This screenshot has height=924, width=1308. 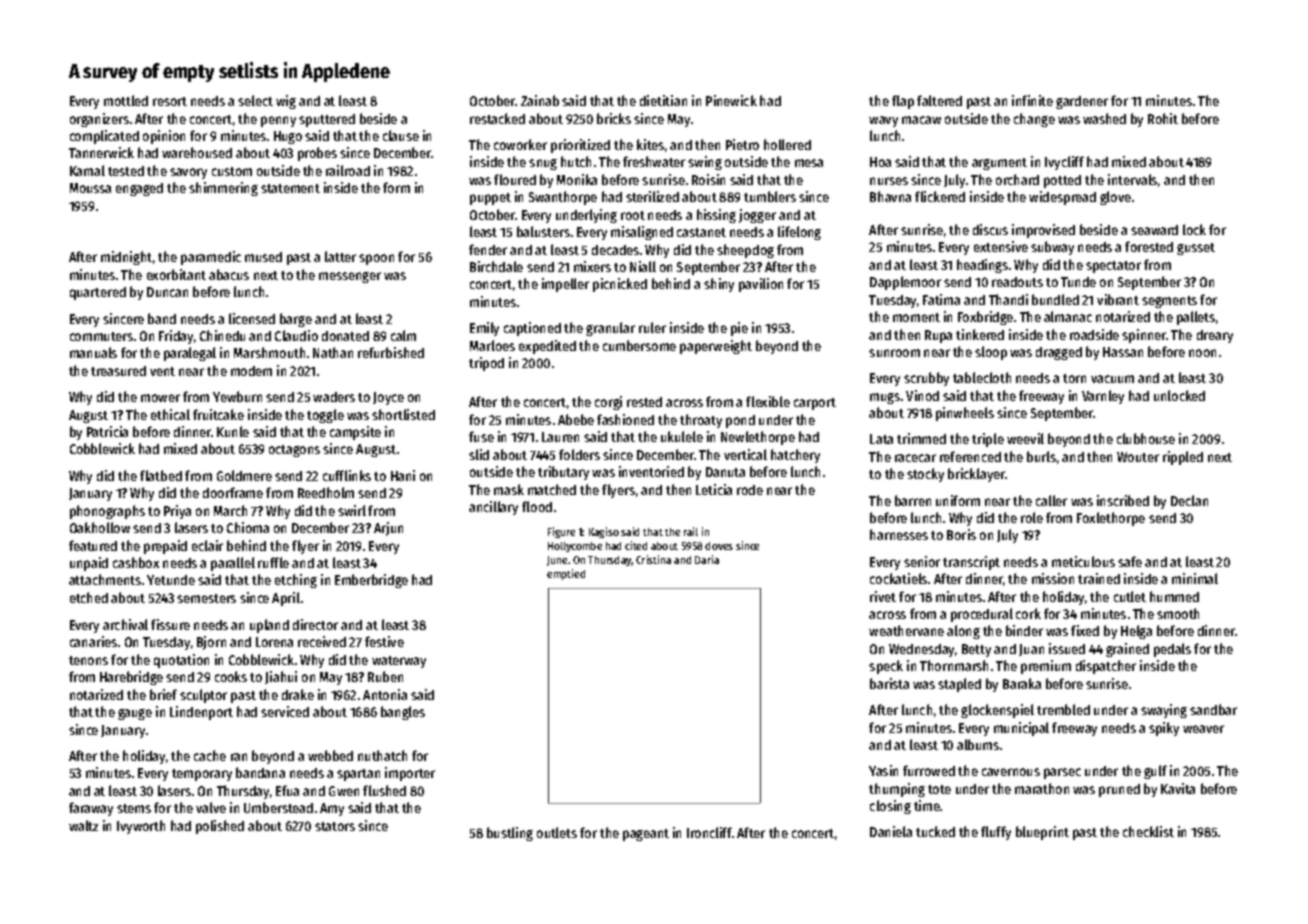 What do you see at coordinates (566, 574) in the screenshot?
I see `emptied` at bounding box center [566, 574].
